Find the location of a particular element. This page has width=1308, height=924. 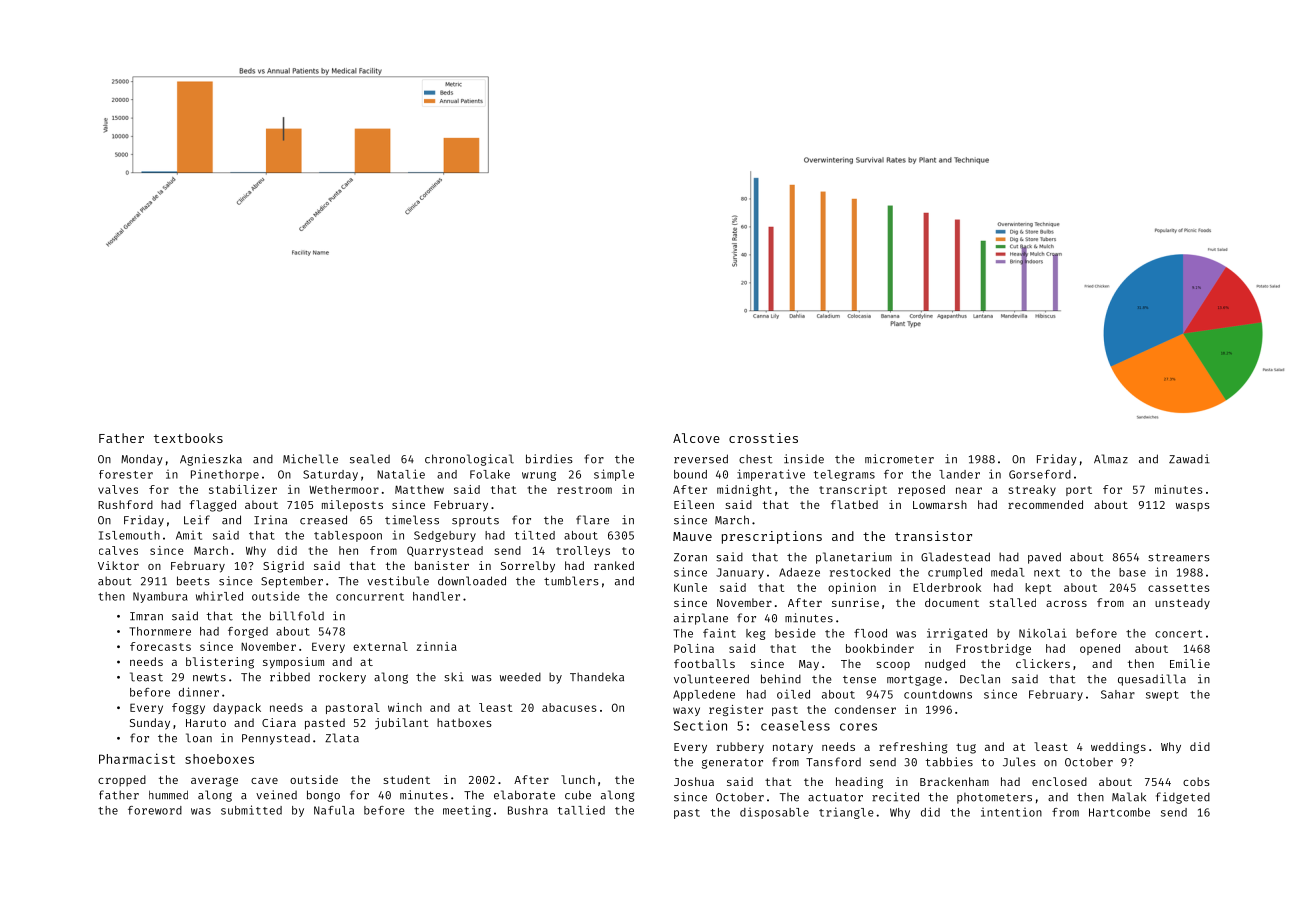

vestibule is located at coordinates (398, 581).
